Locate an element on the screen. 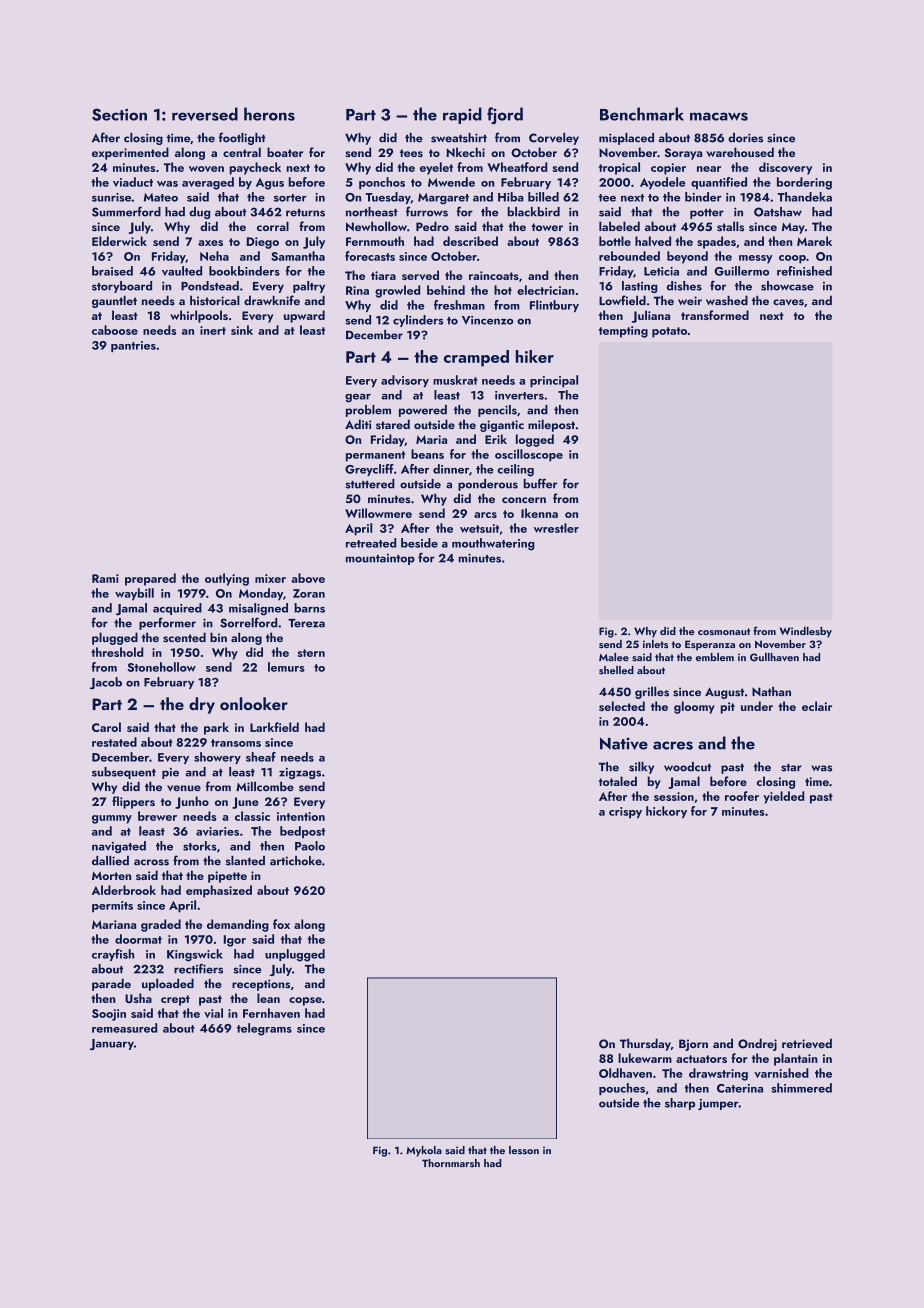 The image size is (924, 1308). lesson is located at coordinates (524, 1150).
